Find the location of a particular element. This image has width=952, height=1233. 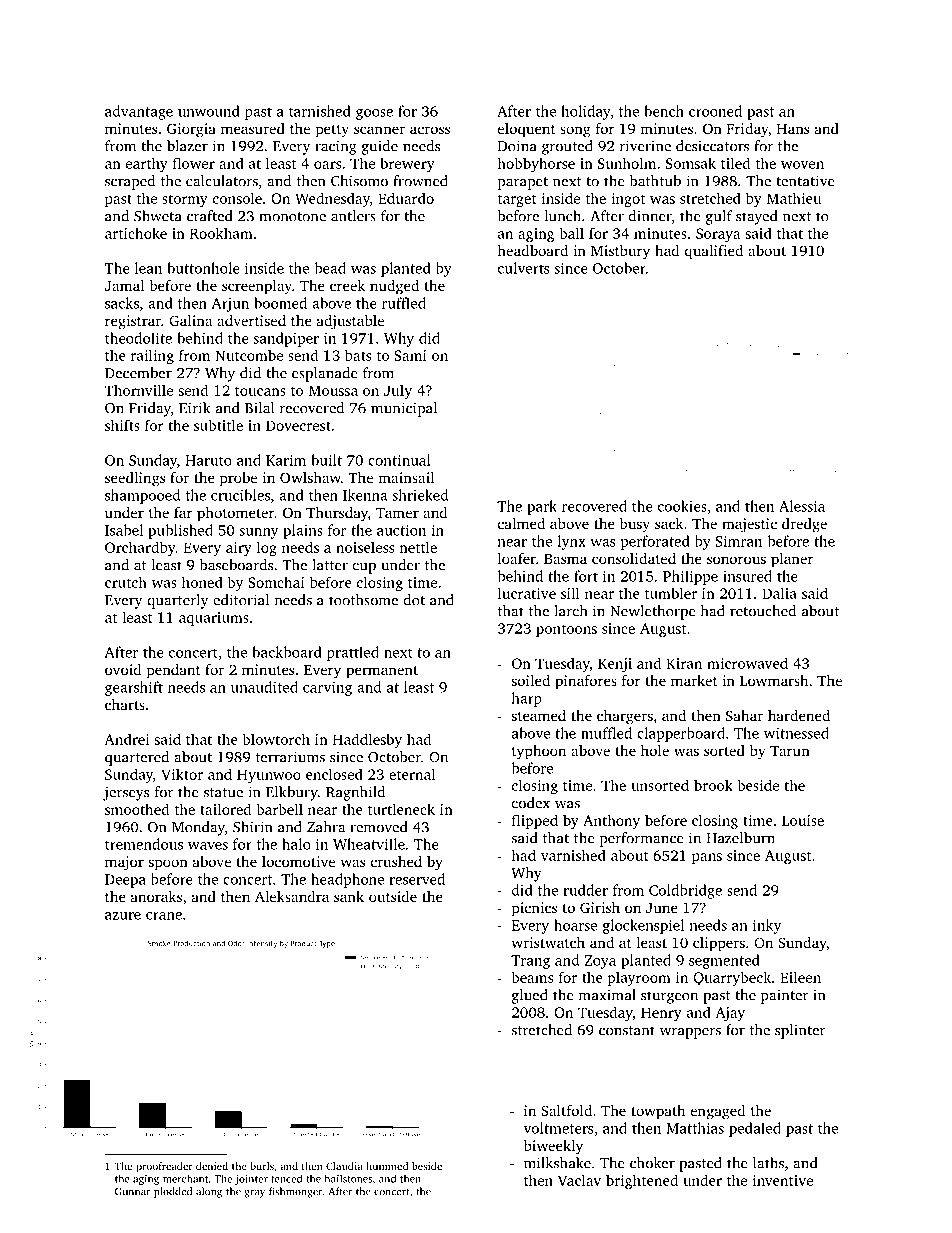

Haddlesby is located at coordinates (367, 740).
